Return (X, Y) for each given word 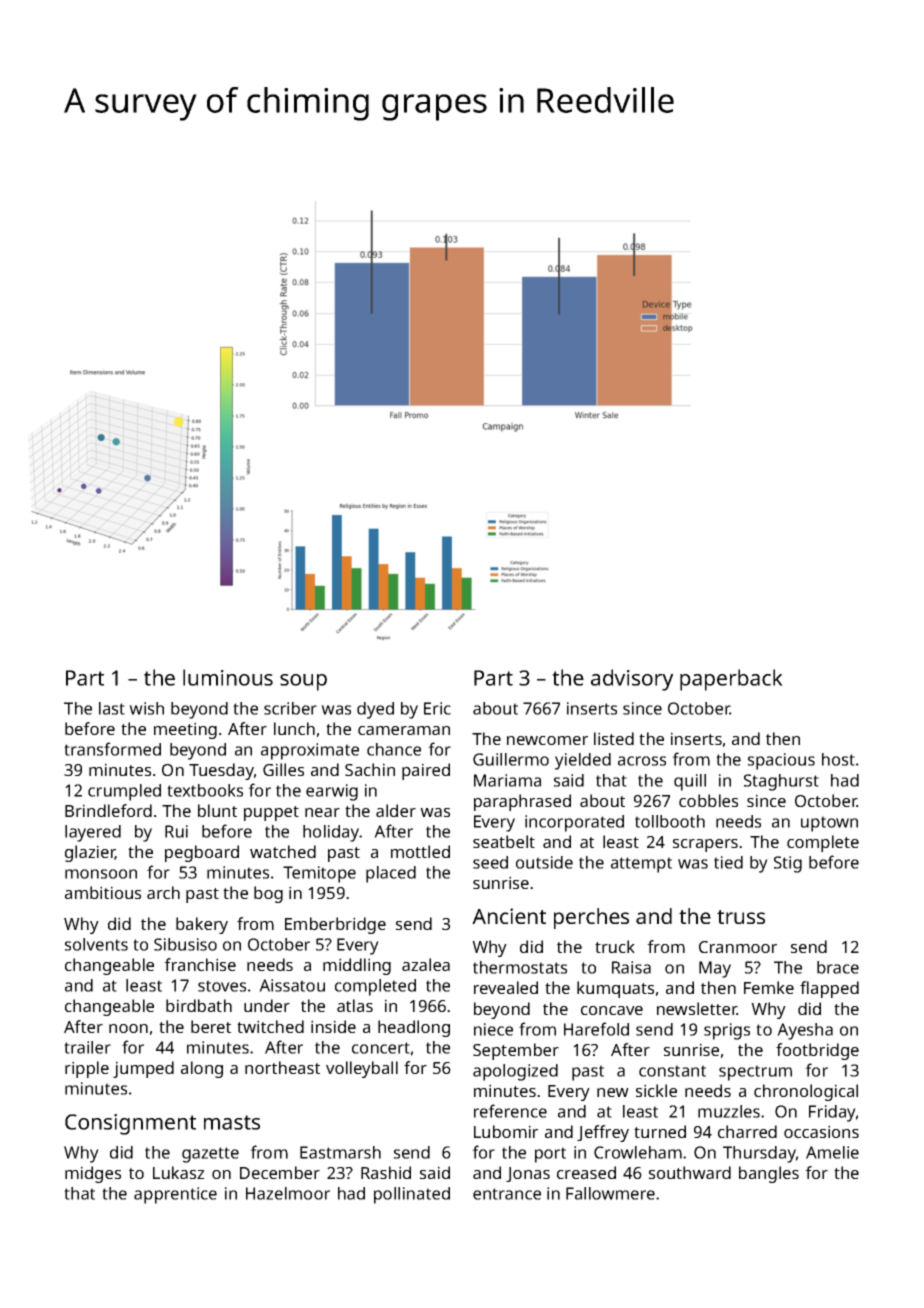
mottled (420, 851)
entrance (507, 1194)
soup (303, 682)
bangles (769, 1174)
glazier (90, 853)
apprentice (175, 1195)
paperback (731, 680)
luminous (228, 677)
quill (690, 782)
